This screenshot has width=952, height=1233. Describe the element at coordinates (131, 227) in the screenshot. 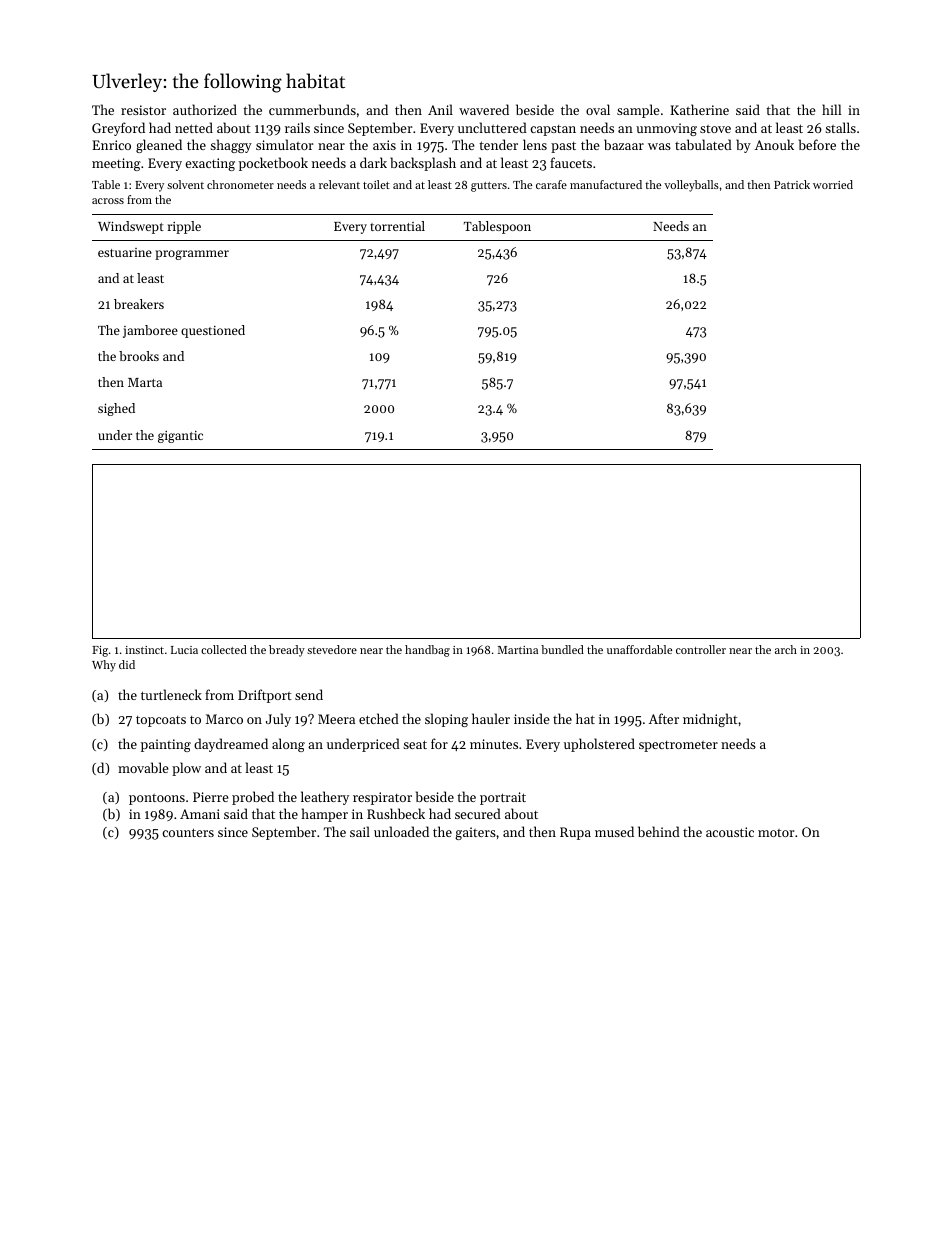

I see `Windswept` at that location.
